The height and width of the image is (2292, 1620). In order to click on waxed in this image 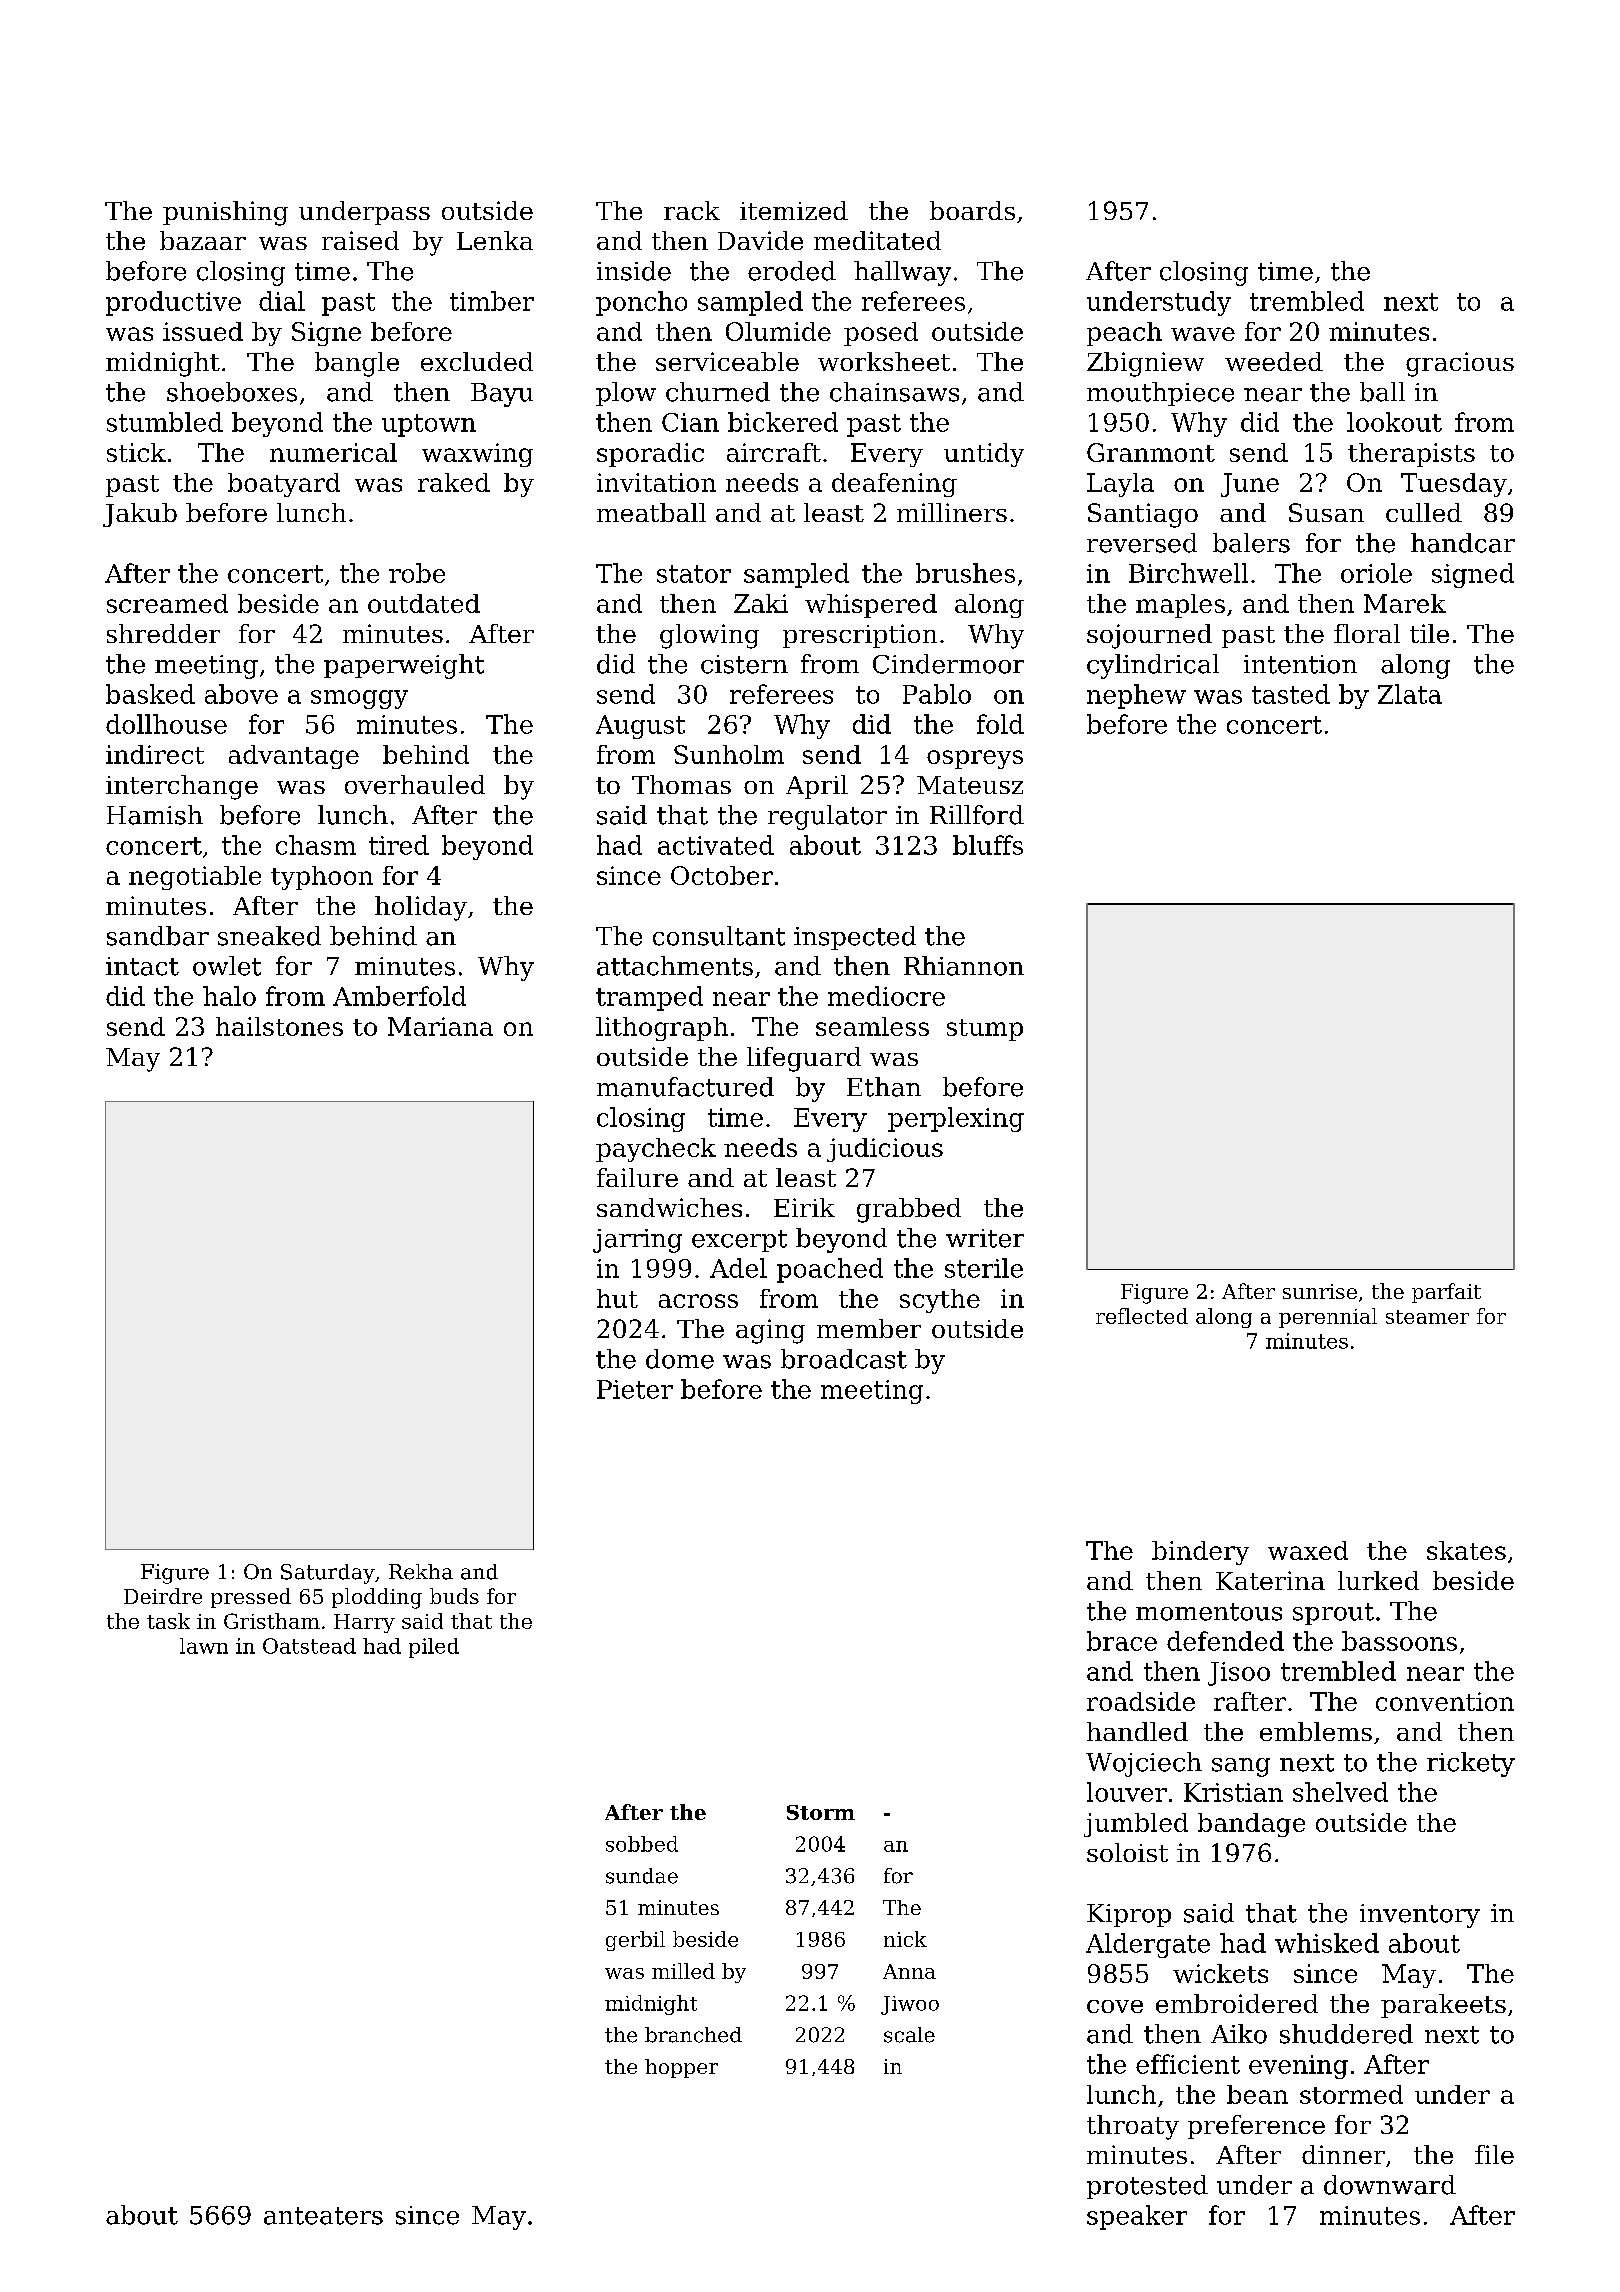, I will do `click(1308, 1550)`.
